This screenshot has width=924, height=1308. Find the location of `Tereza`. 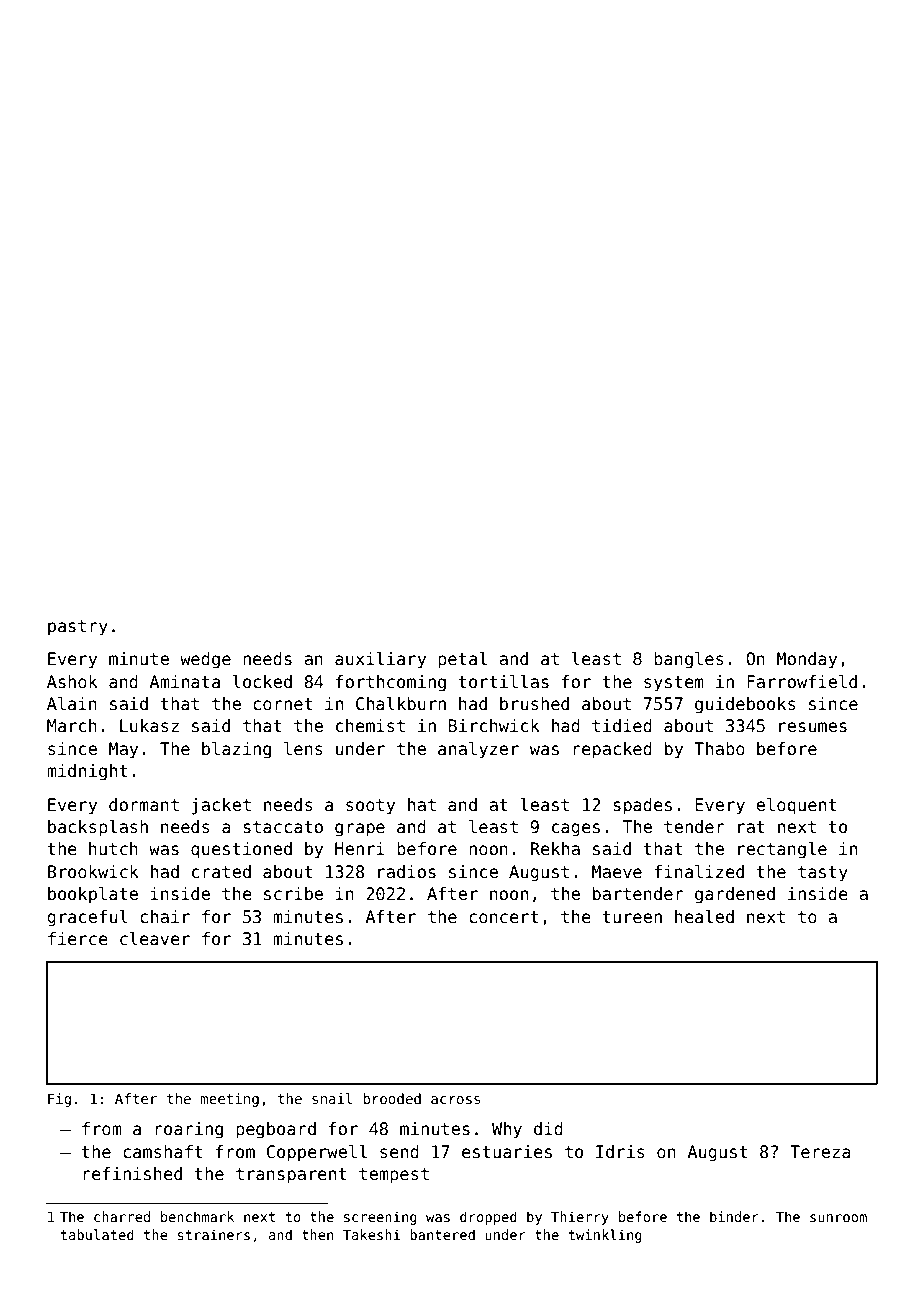

Tereza is located at coordinates (820, 1152).
